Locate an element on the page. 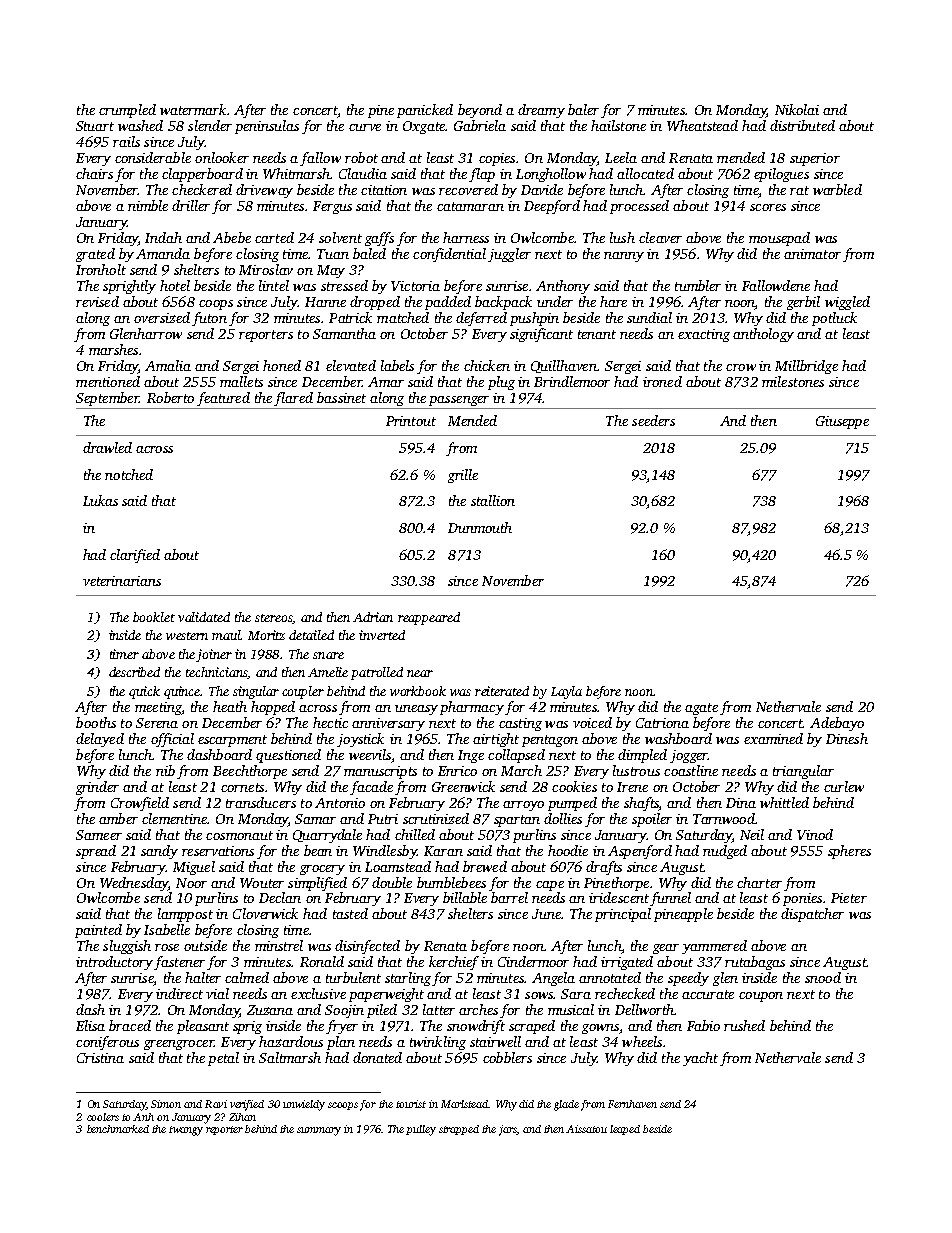  twangy is located at coordinates (186, 1131).
